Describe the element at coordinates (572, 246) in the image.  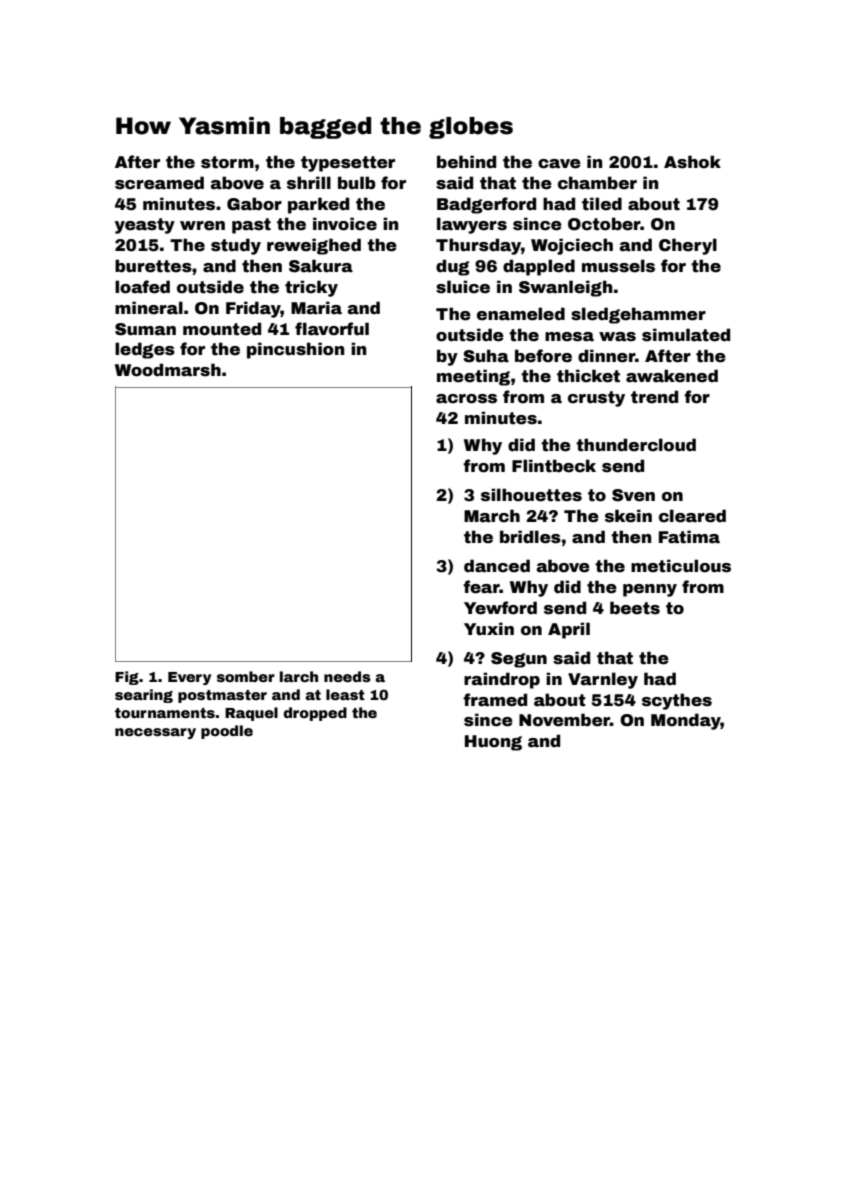
I see `Wojciech` at that location.
